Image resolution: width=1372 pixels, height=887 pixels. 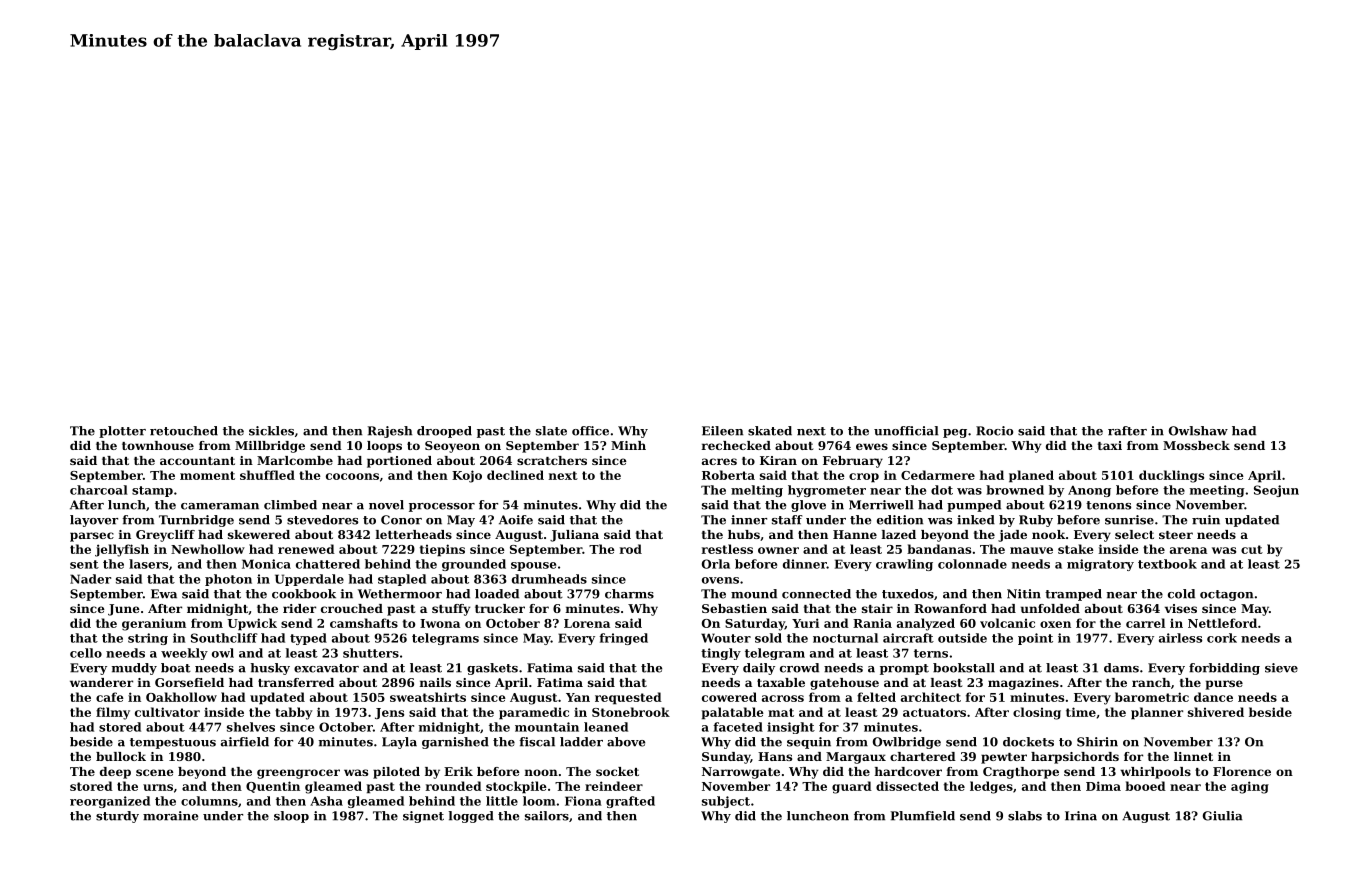 What do you see at coordinates (768, 638) in the document?
I see `sold` at bounding box center [768, 638].
